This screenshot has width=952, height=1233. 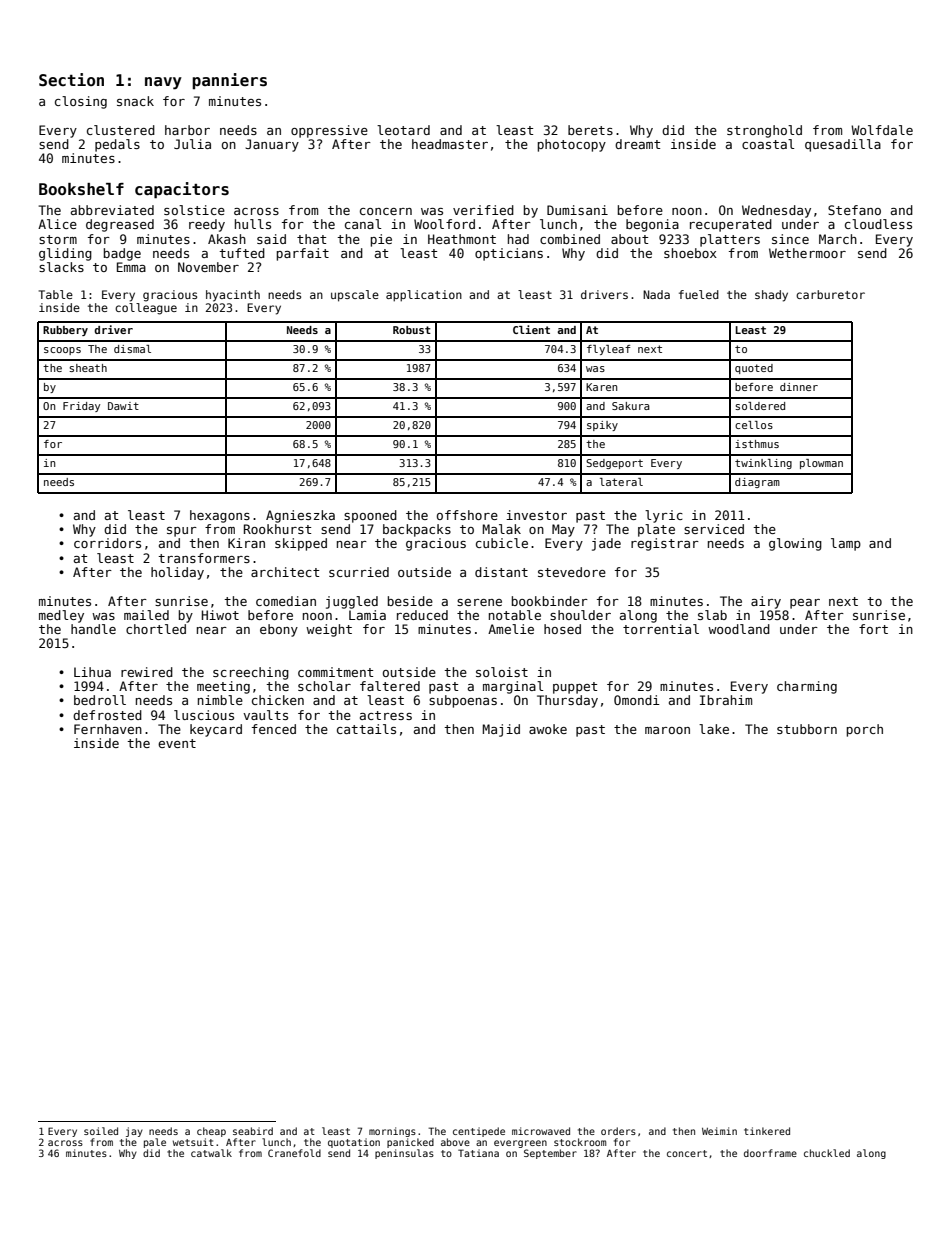 What do you see at coordinates (108, 729) in the screenshot?
I see `Fernhaven` at bounding box center [108, 729].
